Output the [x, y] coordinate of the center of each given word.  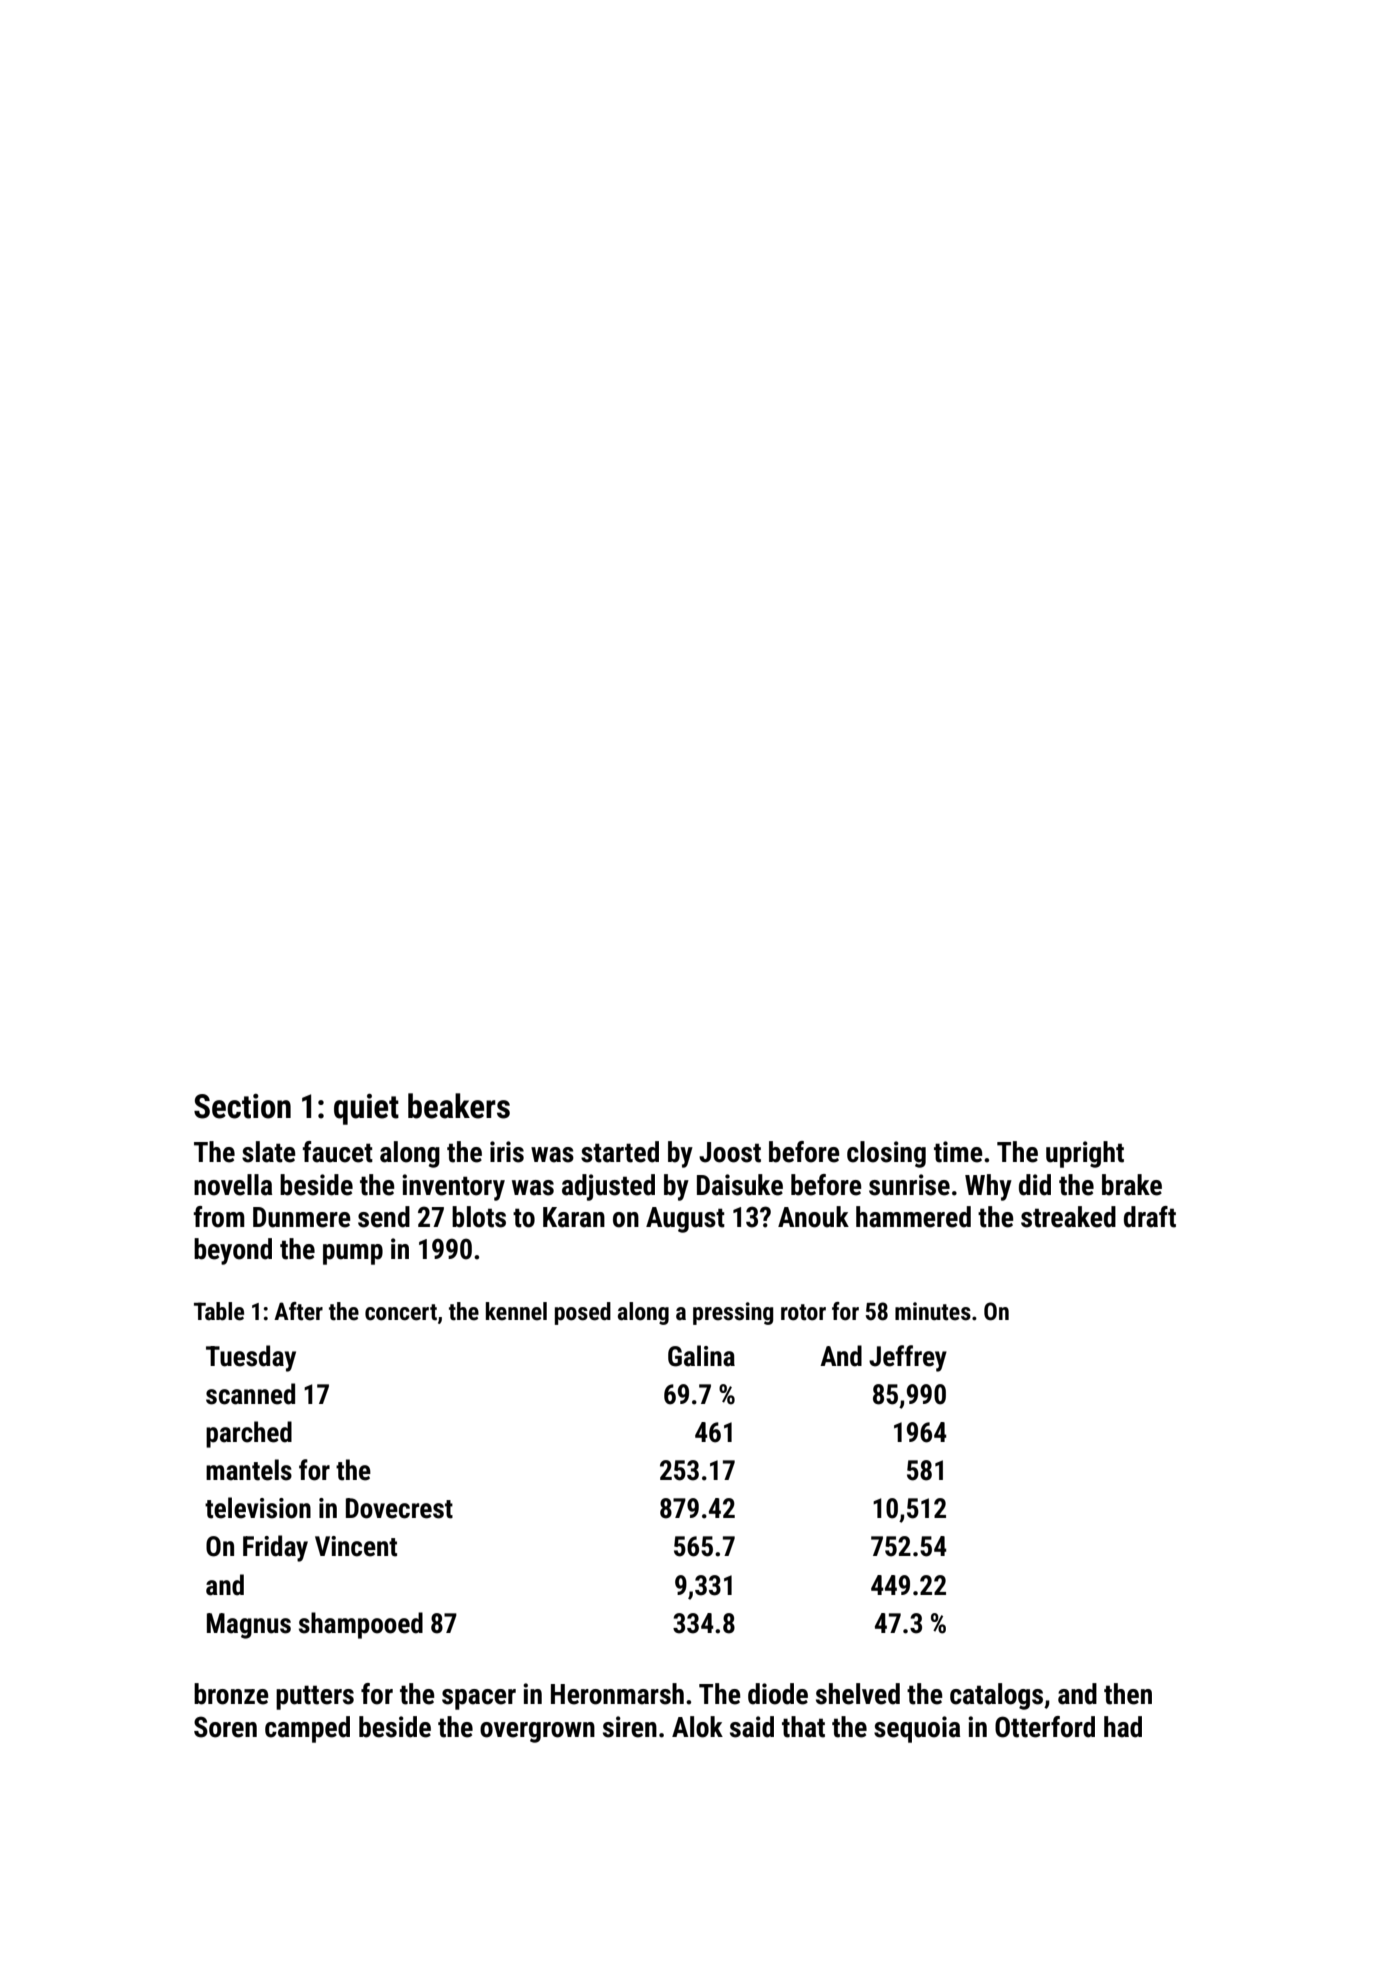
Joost [730, 1152]
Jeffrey [908, 1358]
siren [630, 1727]
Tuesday [251, 1358]
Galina [701, 1356]
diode [778, 1694]
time [958, 1152]
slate [269, 1152]
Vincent [356, 1546]
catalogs [996, 1696]
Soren [225, 1727]
